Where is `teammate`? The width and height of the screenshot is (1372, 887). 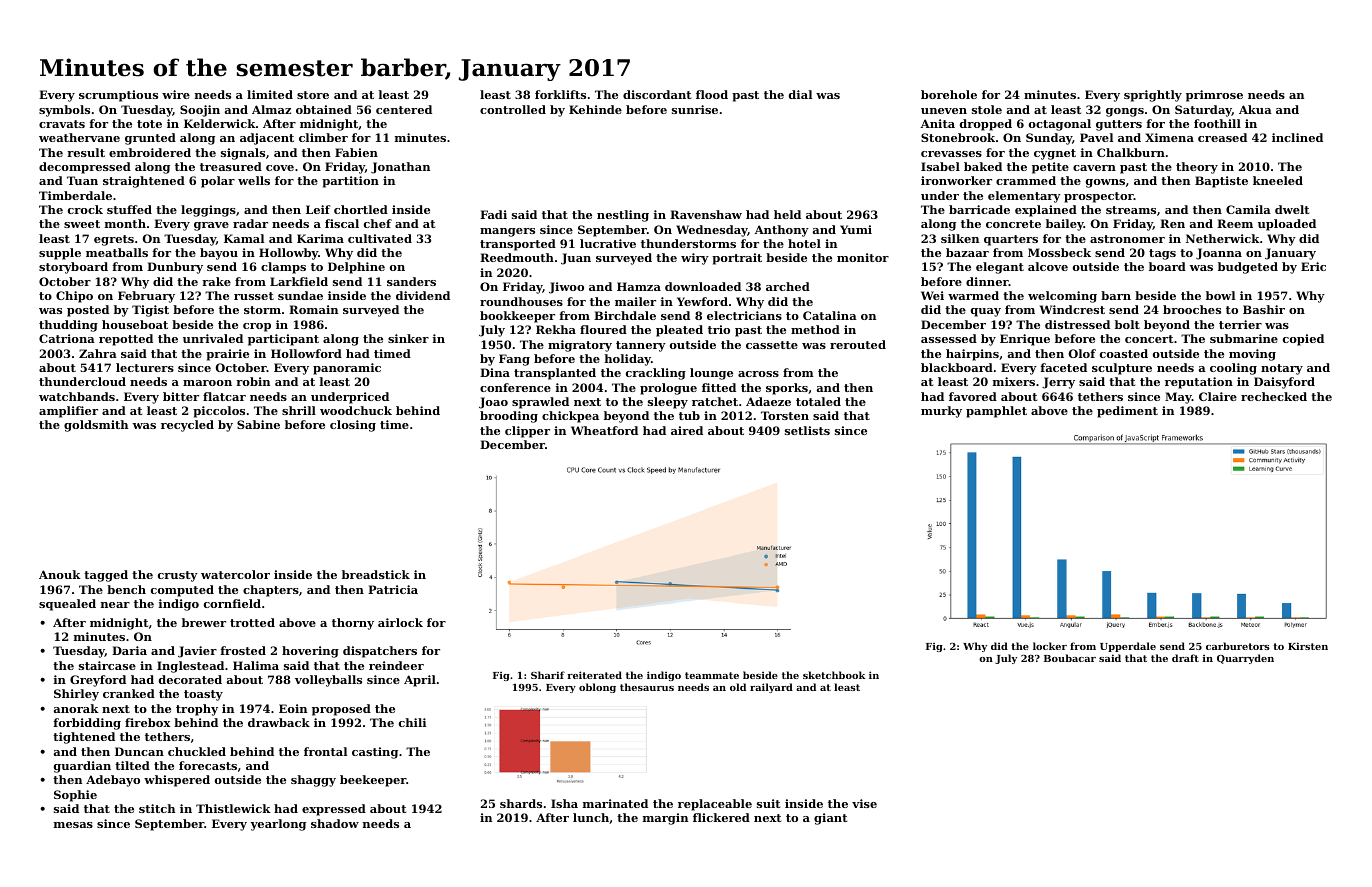
teammate is located at coordinates (712, 675).
